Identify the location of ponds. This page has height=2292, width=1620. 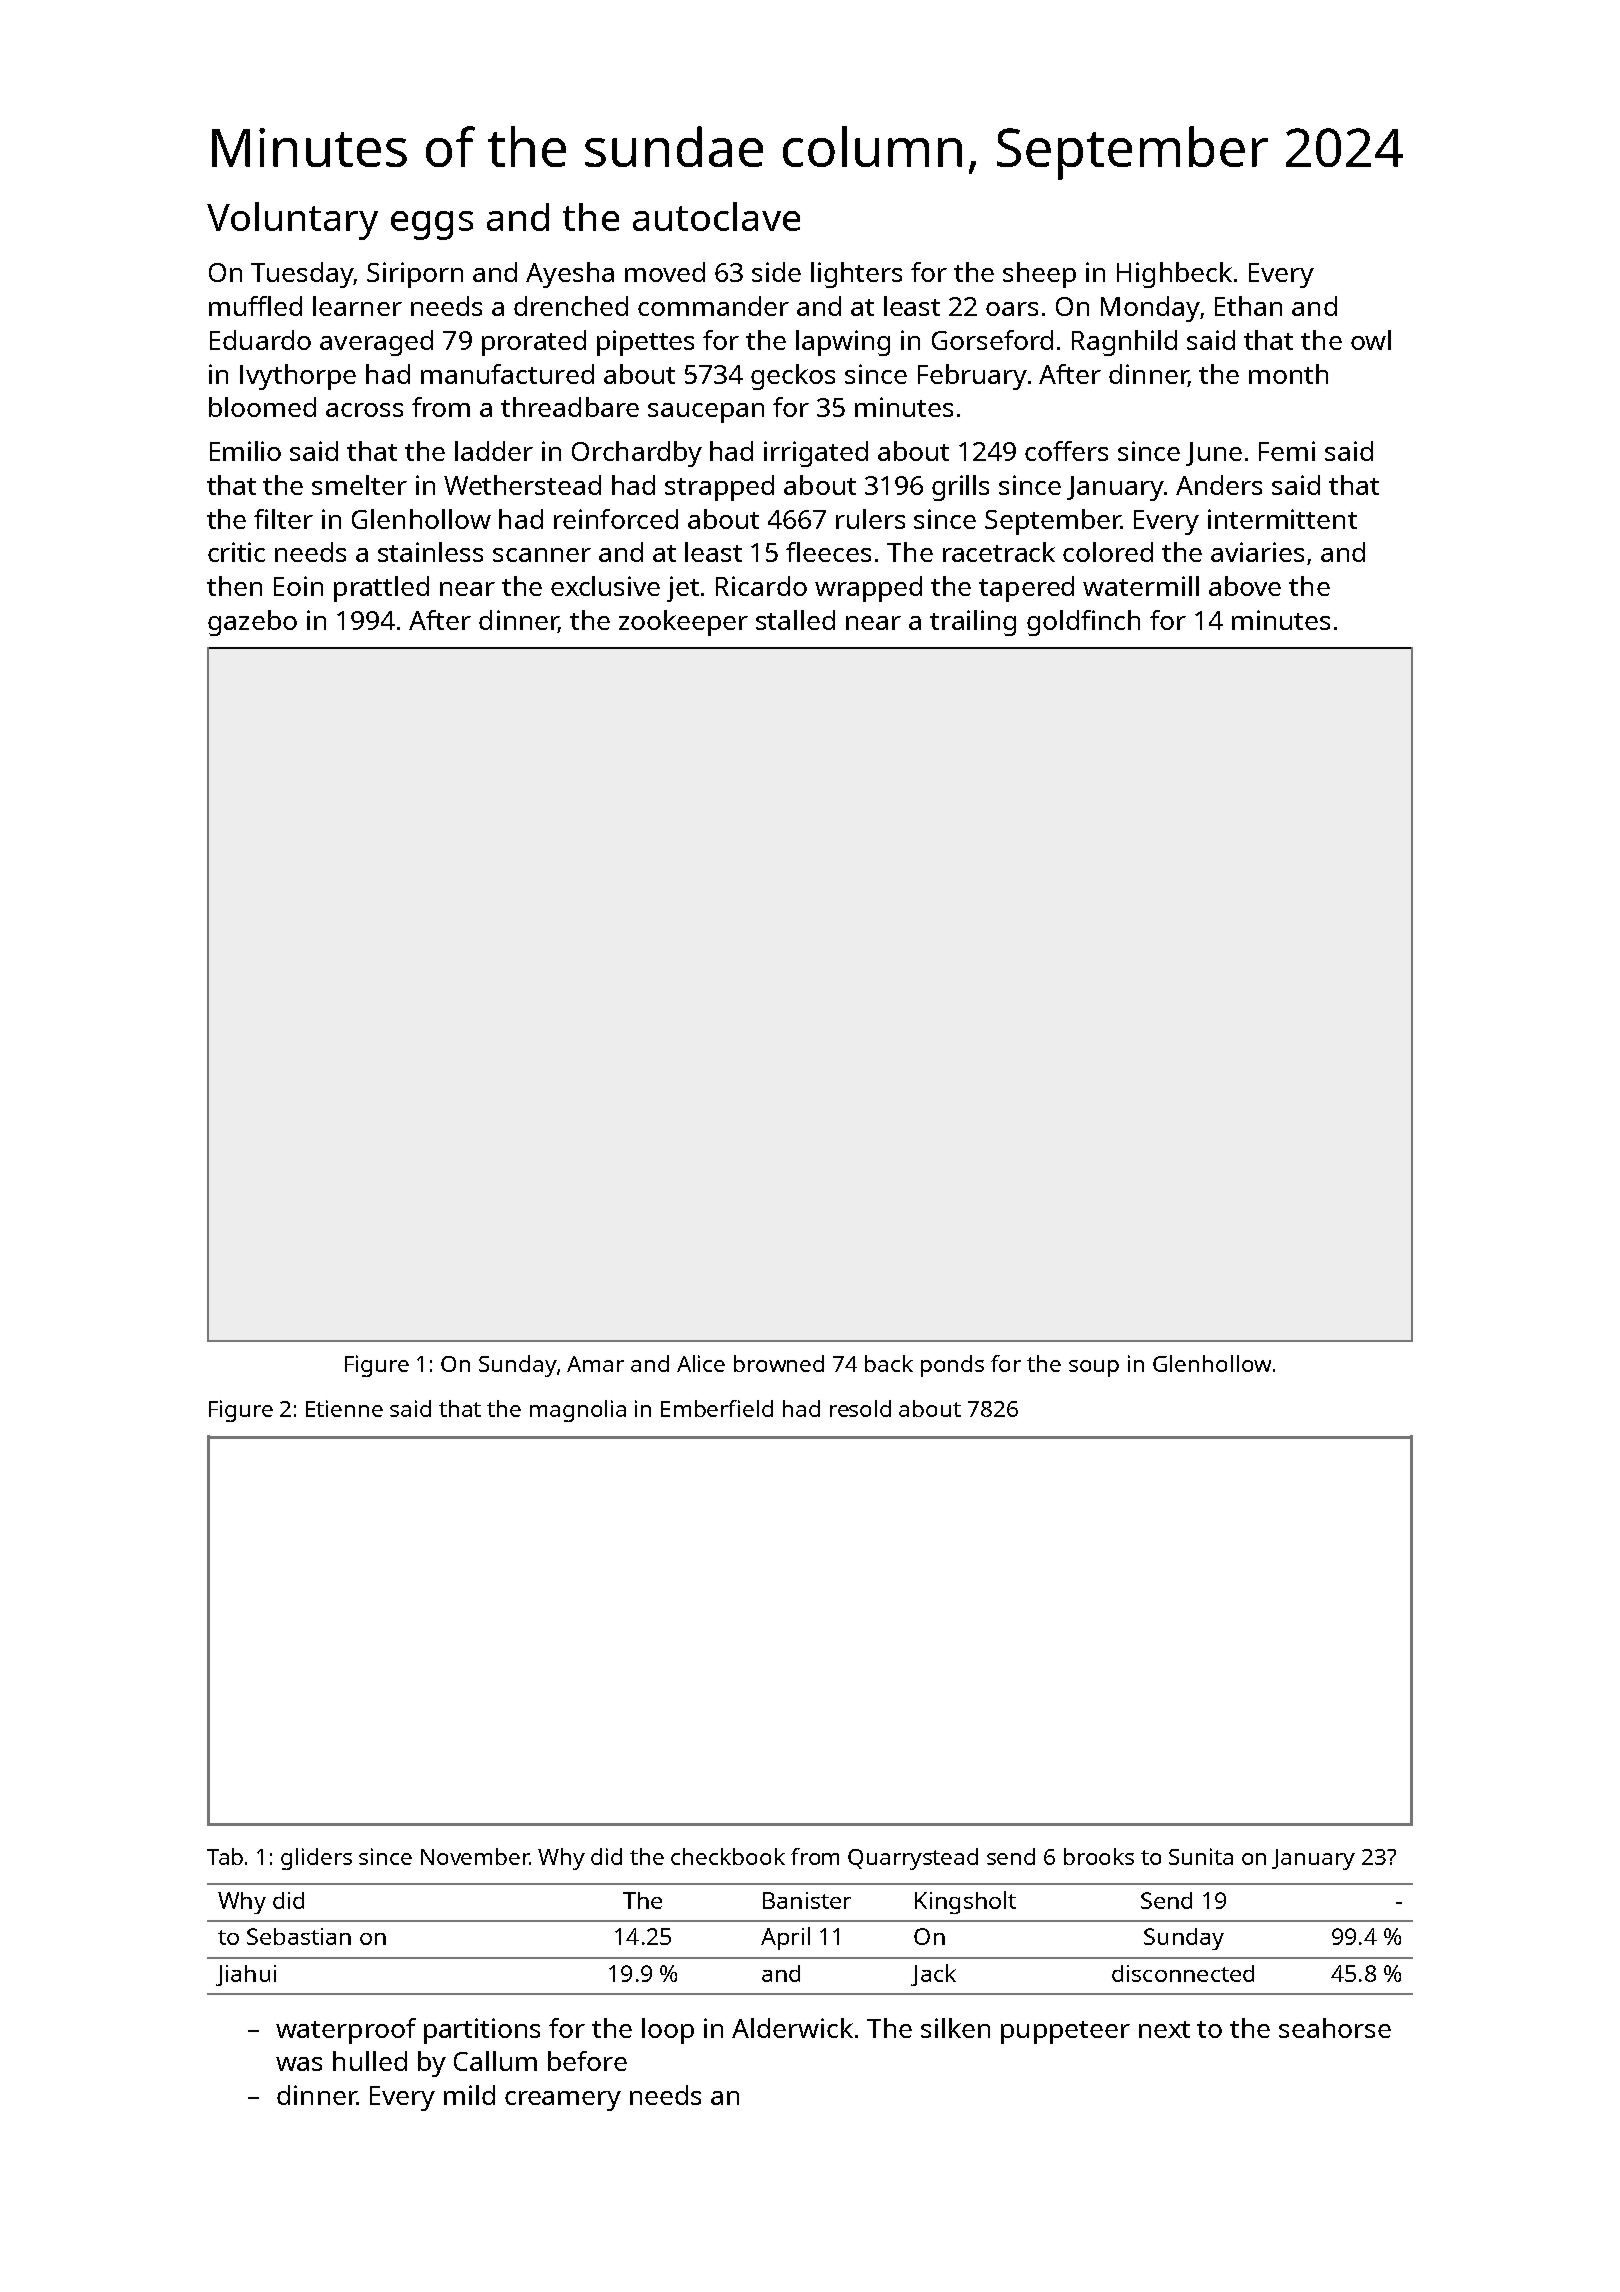
(952, 1366).
